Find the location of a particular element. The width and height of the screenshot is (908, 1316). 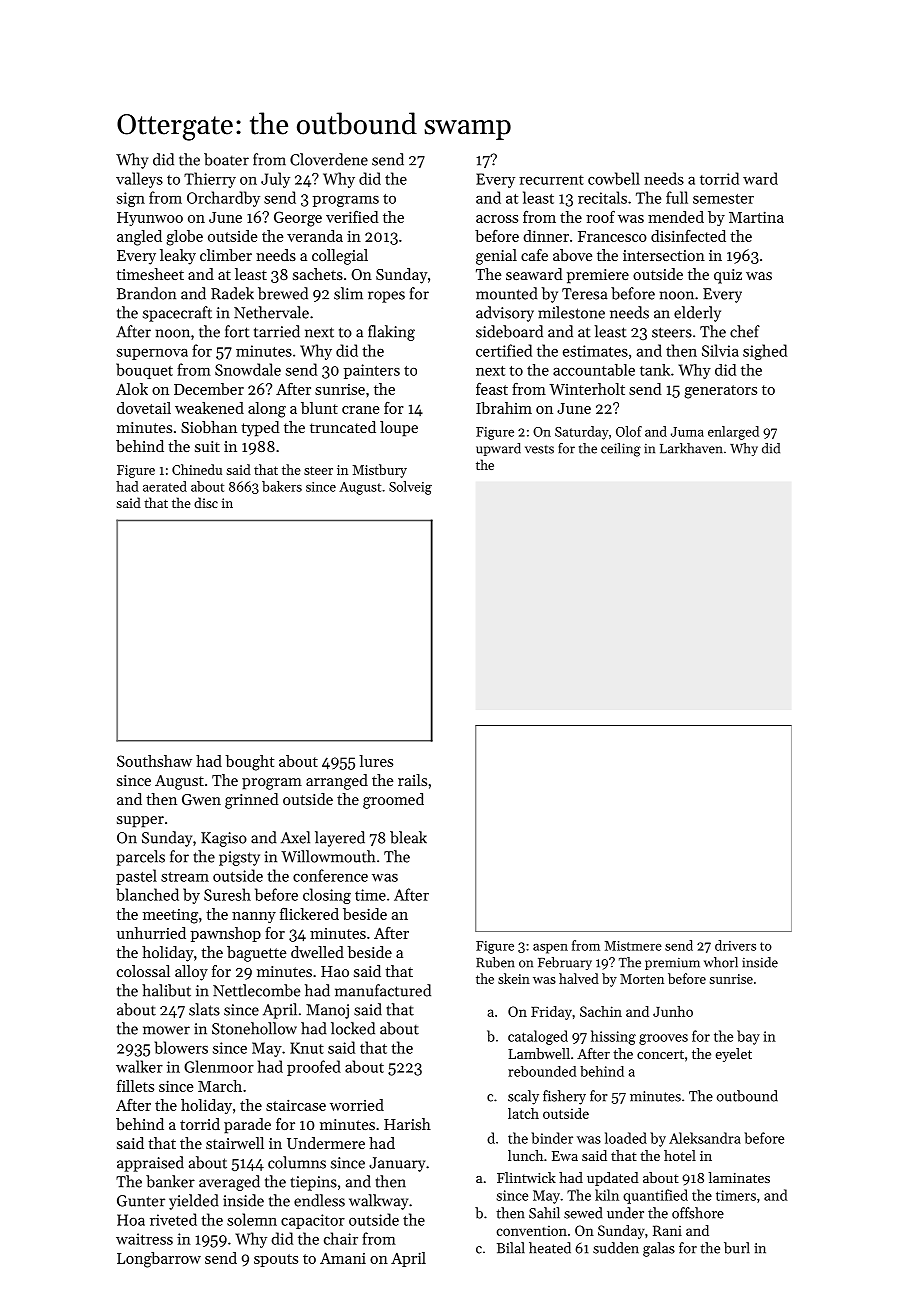

recurrent is located at coordinates (551, 180).
